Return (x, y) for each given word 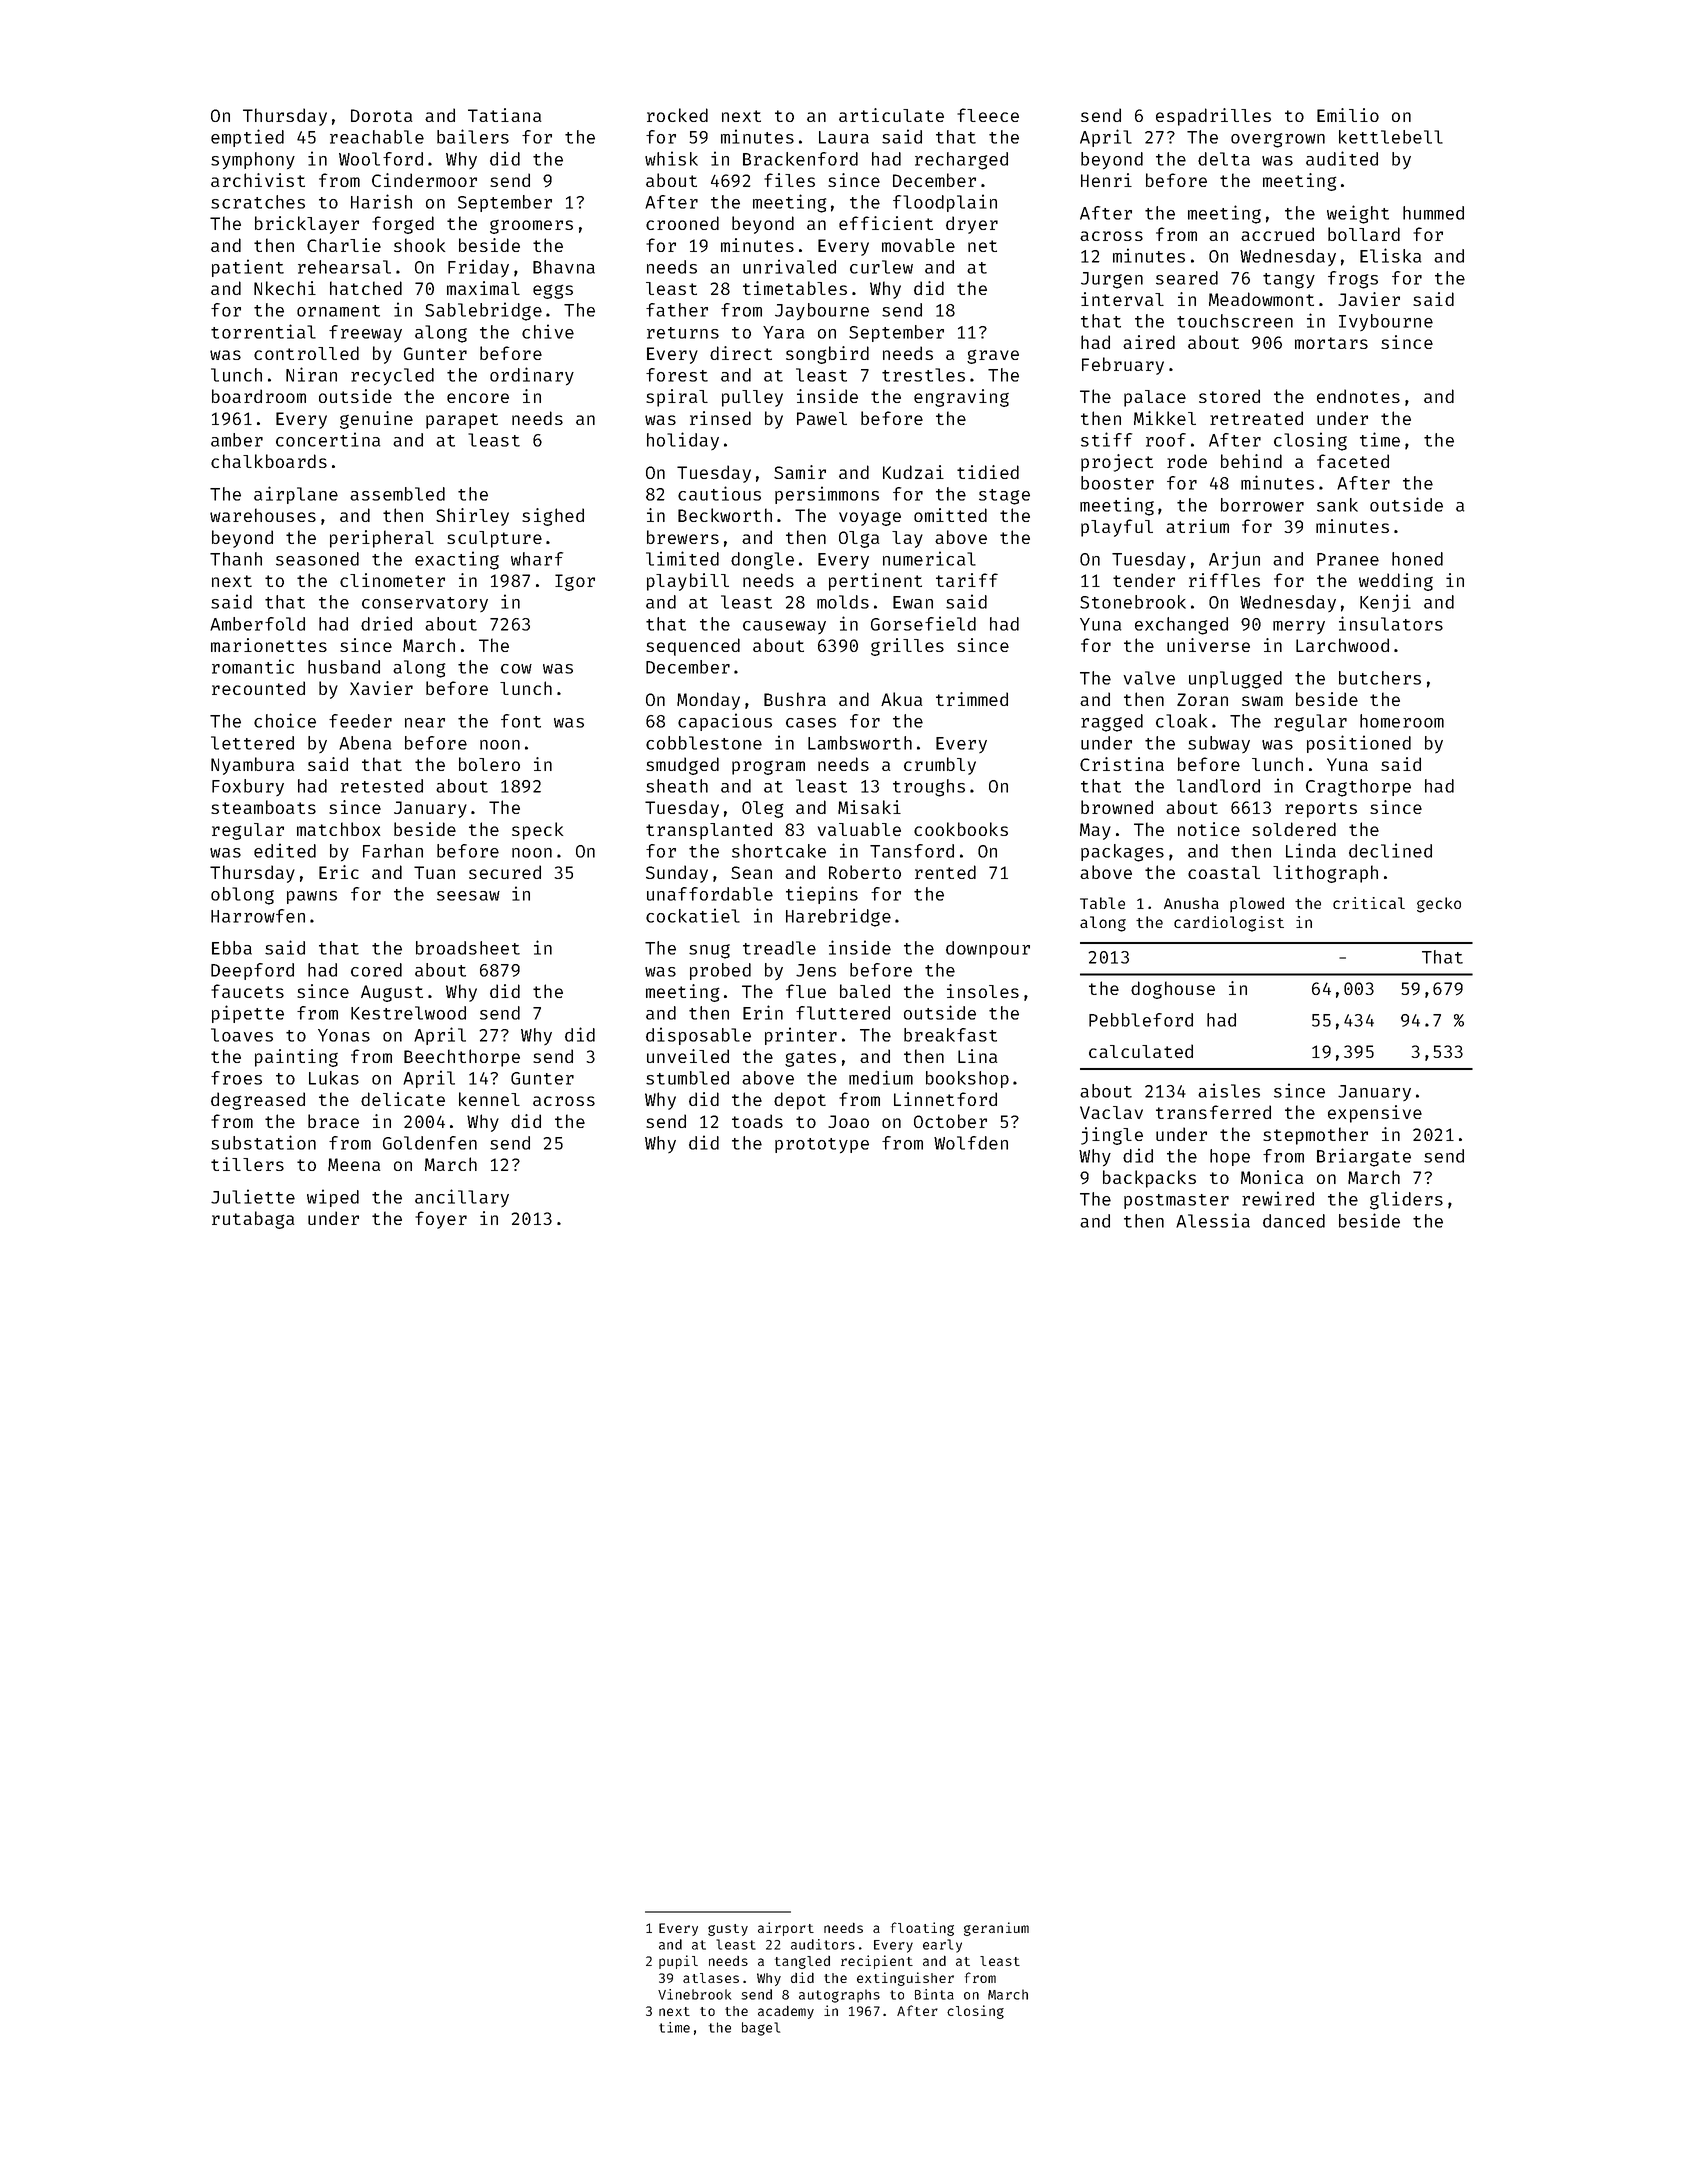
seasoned (317, 559)
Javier (1369, 299)
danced (1294, 1221)
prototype (822, 1146)
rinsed (720, 418)
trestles (923, 375)
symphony (253, 161)
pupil (678, 1962)
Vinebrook (694, 1994)
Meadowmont (1261, 299)
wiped (333, 1198)
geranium (996, 1929)
